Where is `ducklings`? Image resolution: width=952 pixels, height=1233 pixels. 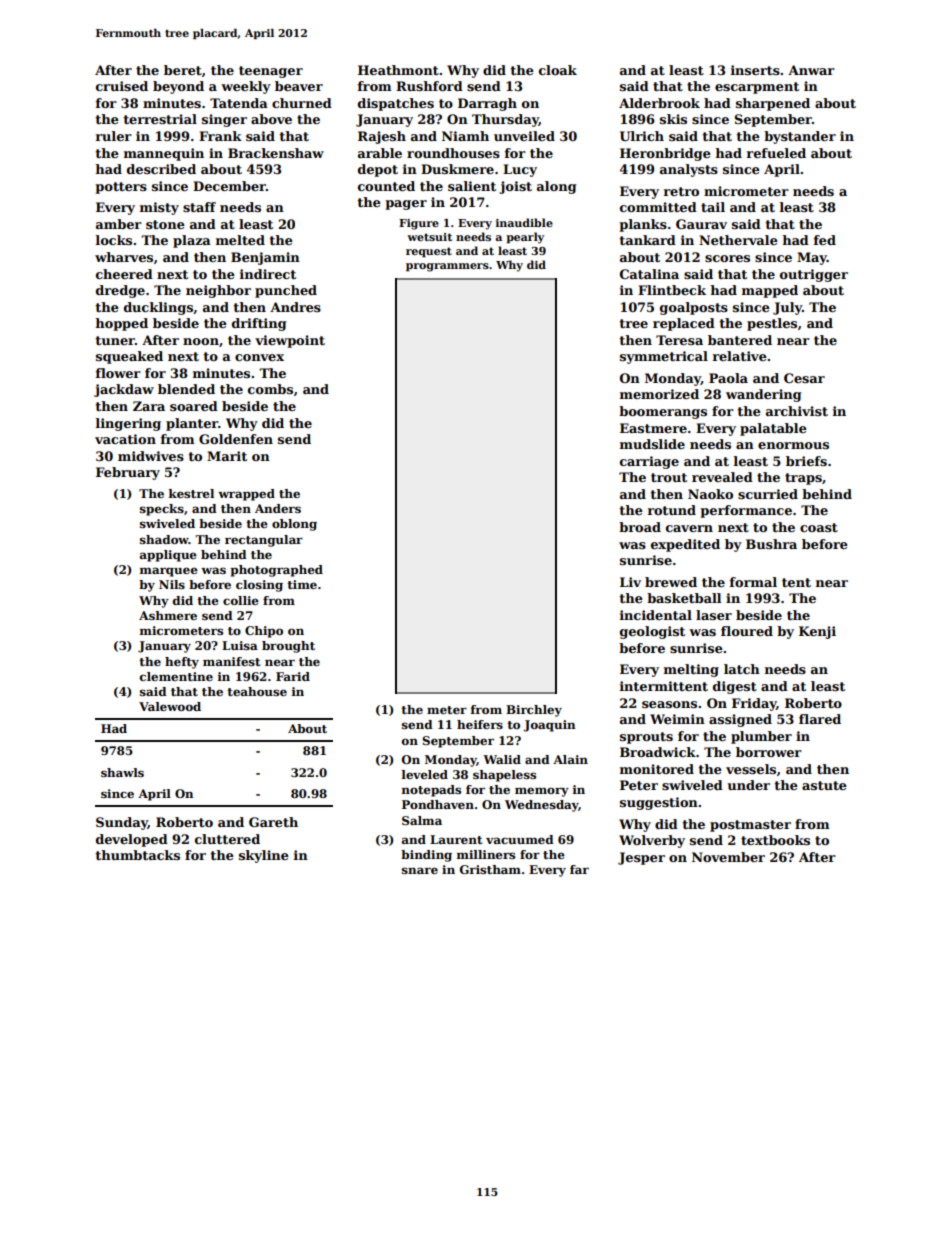
ducklings is located at coordinates (158, 308).
